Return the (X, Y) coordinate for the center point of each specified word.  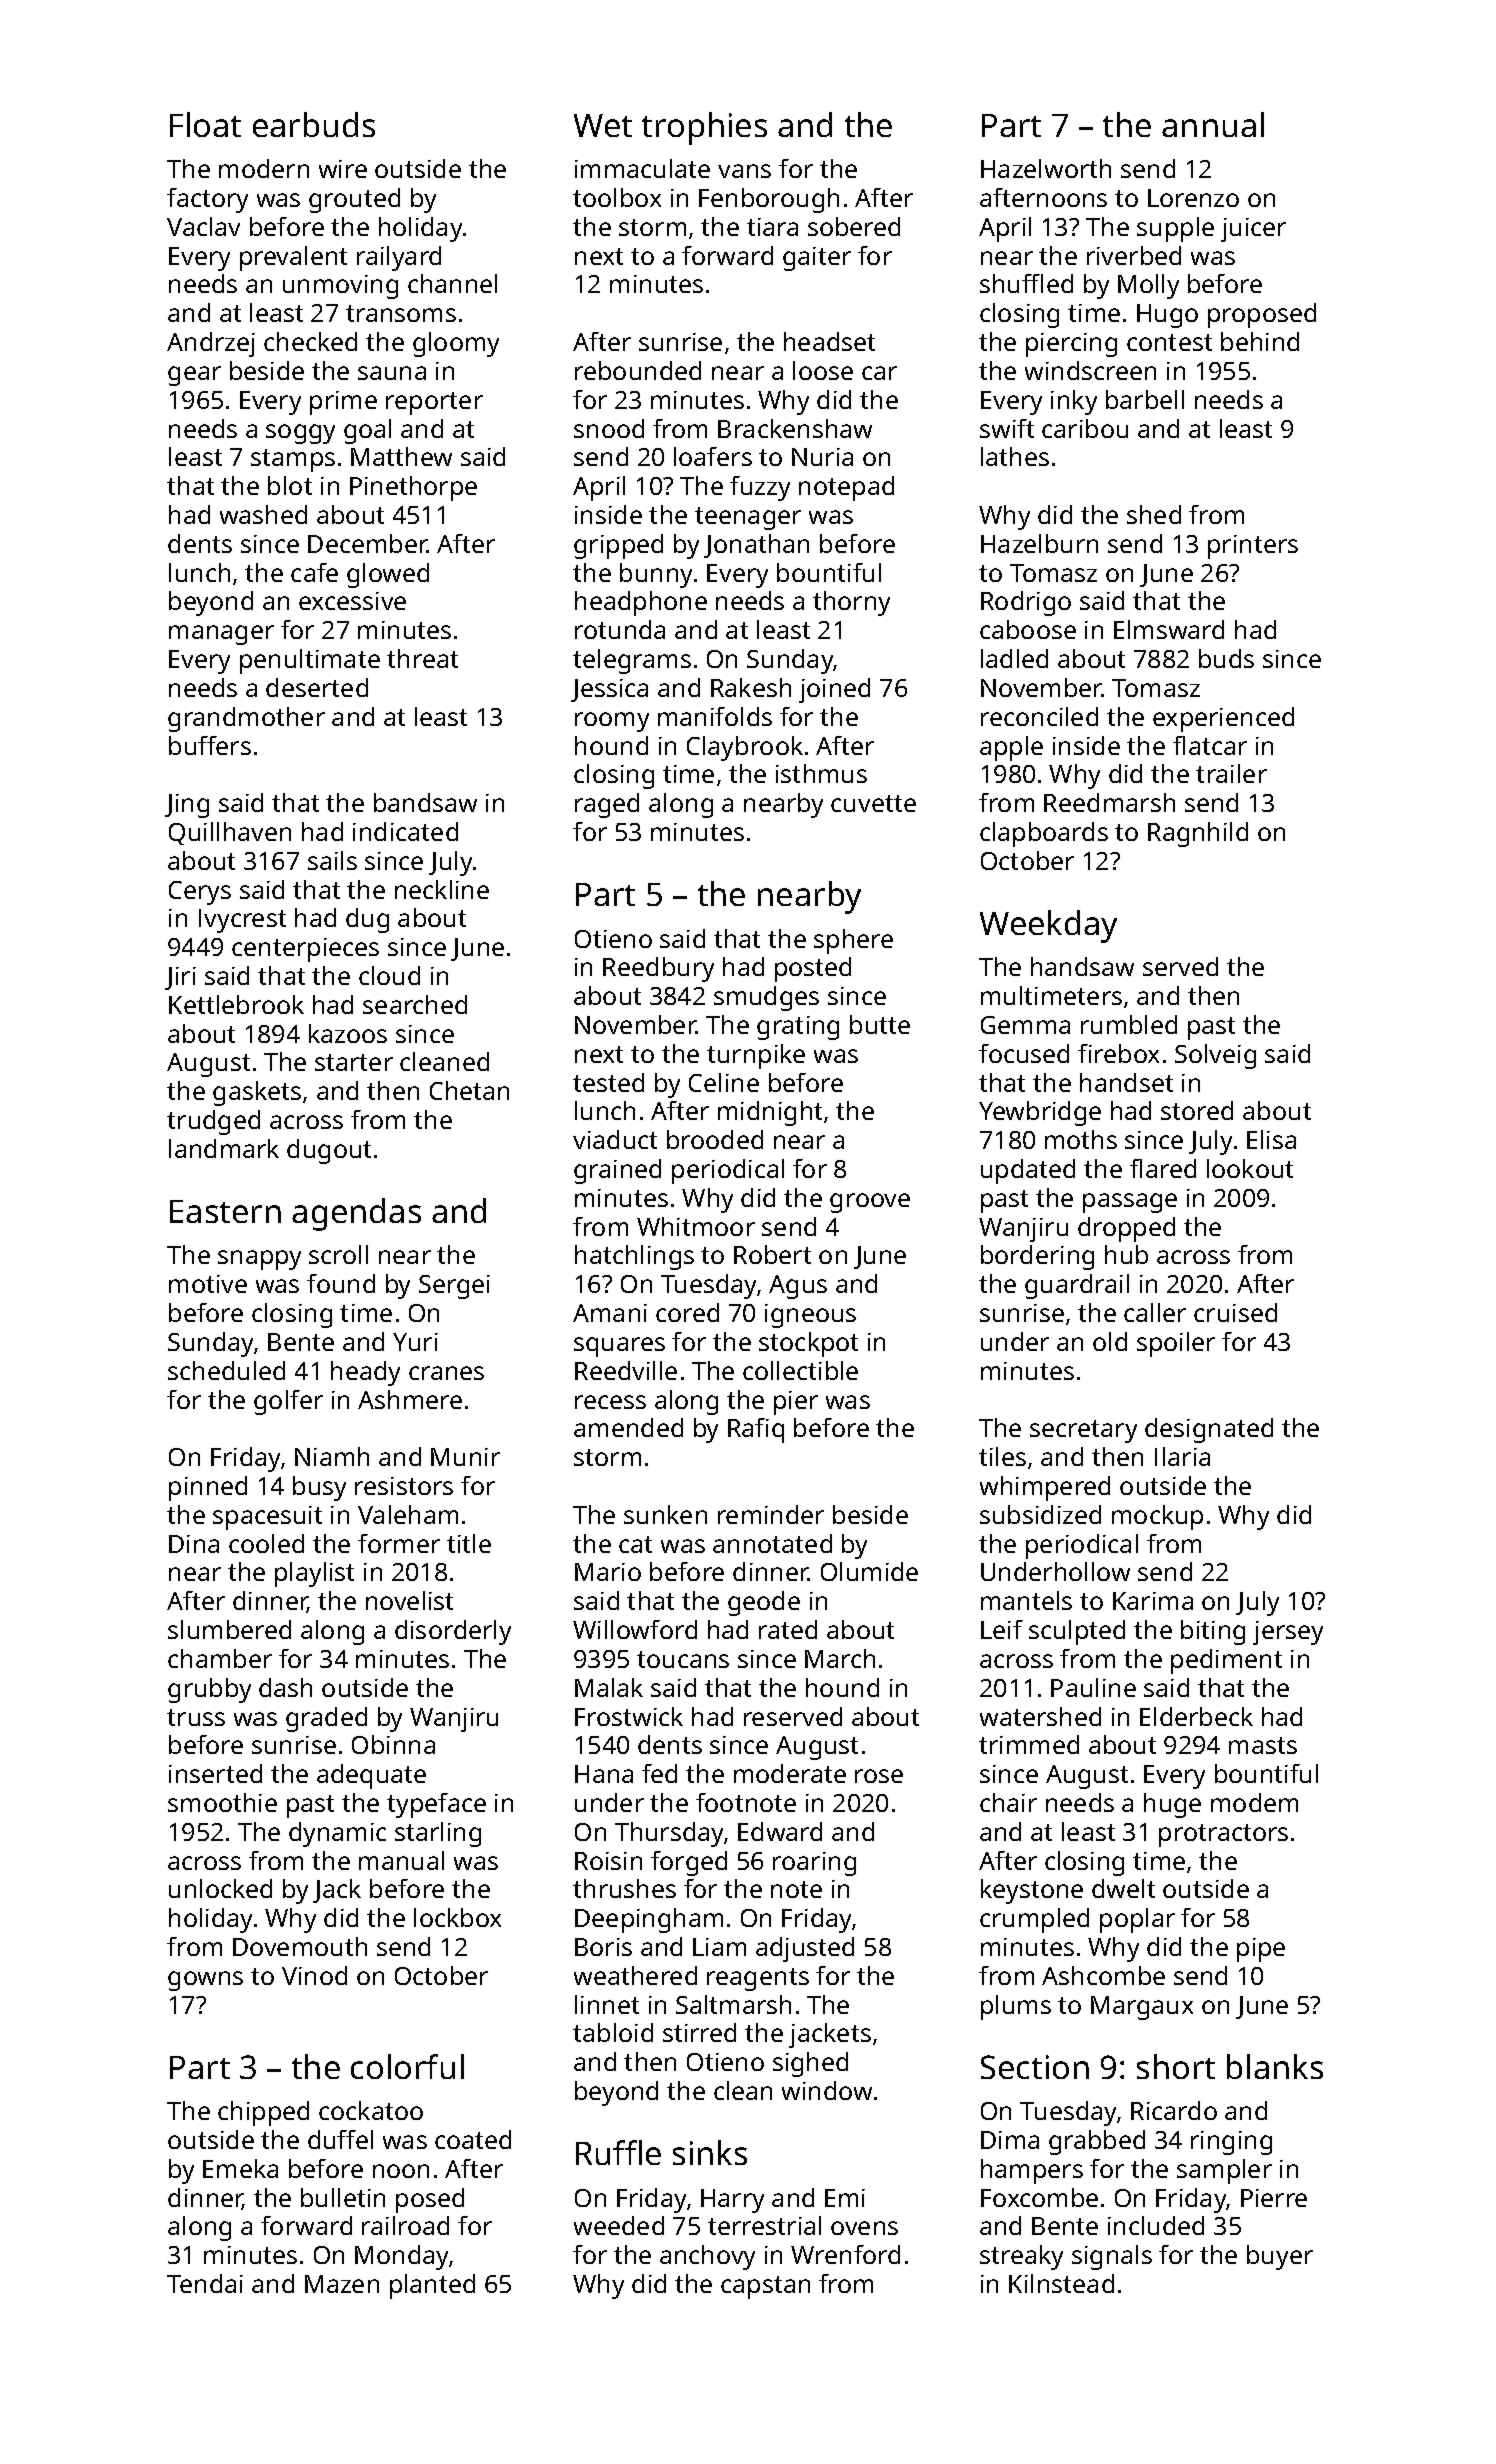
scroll (338, 1254)
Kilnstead (1061, 2283)
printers (1253, 547)
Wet (603, 125)
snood (609, 428)
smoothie (222, 1802)
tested (608, 1082)
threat (422, 658)
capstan (765, 2287)
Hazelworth (1046, 168)
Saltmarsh (733, 2004)
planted (432, 2286)
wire (343, 169)
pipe (1261, 1950)
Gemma (1025, 1025)
